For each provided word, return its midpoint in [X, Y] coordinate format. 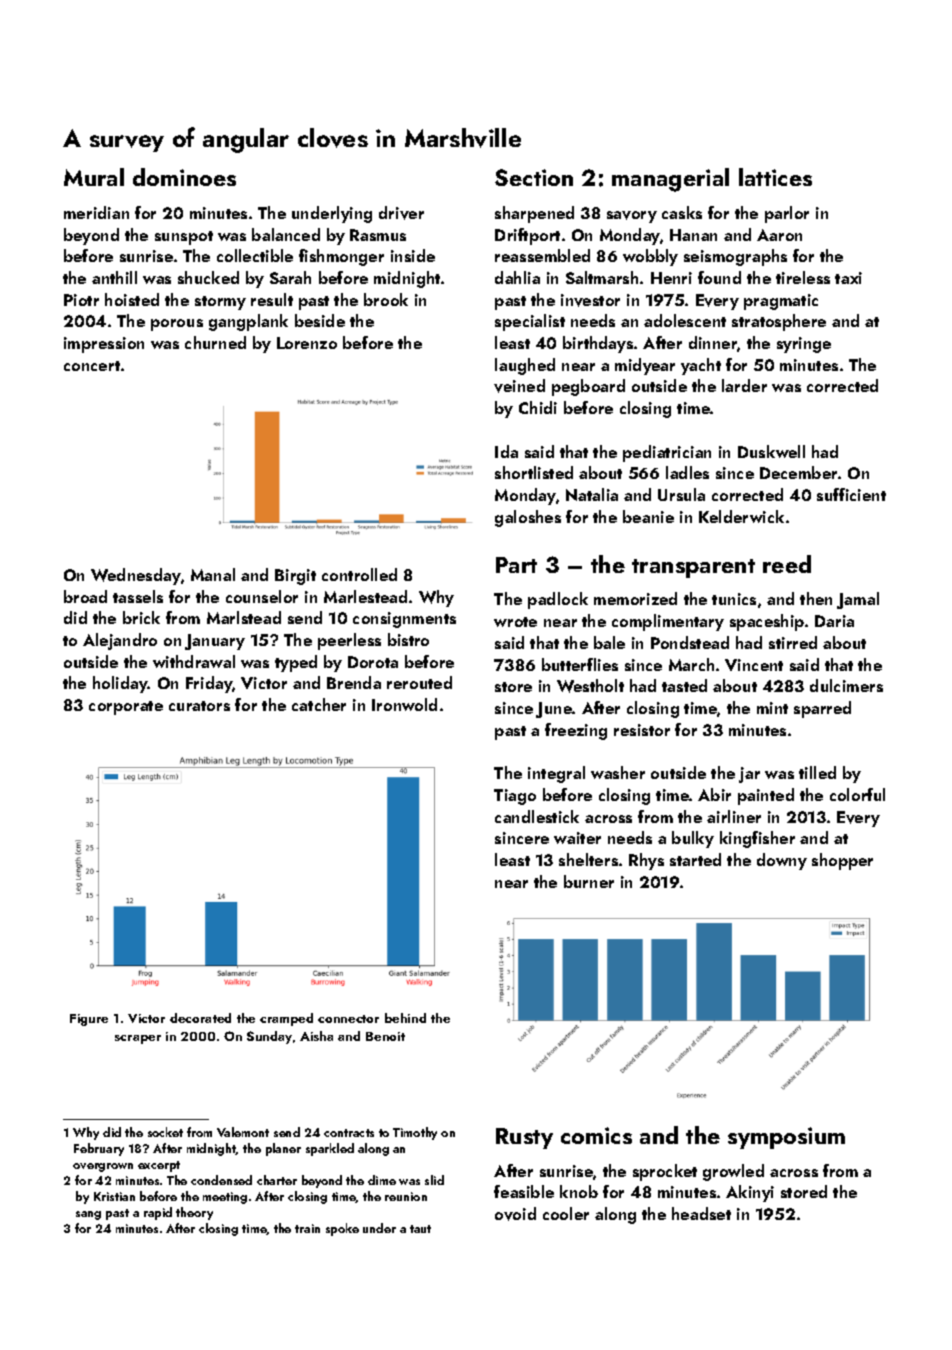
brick [141, 617]
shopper [842, 861]
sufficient [851, 494]
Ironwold [404, 704]
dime [382, 1180]
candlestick [537, 816]
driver [401, 213]
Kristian [114, 1196]
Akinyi [750, 1193]
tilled [817, 772]
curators [199, 706]
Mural [94, 177]
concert [92, 366]
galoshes [528, 518]
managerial [670, 180]
